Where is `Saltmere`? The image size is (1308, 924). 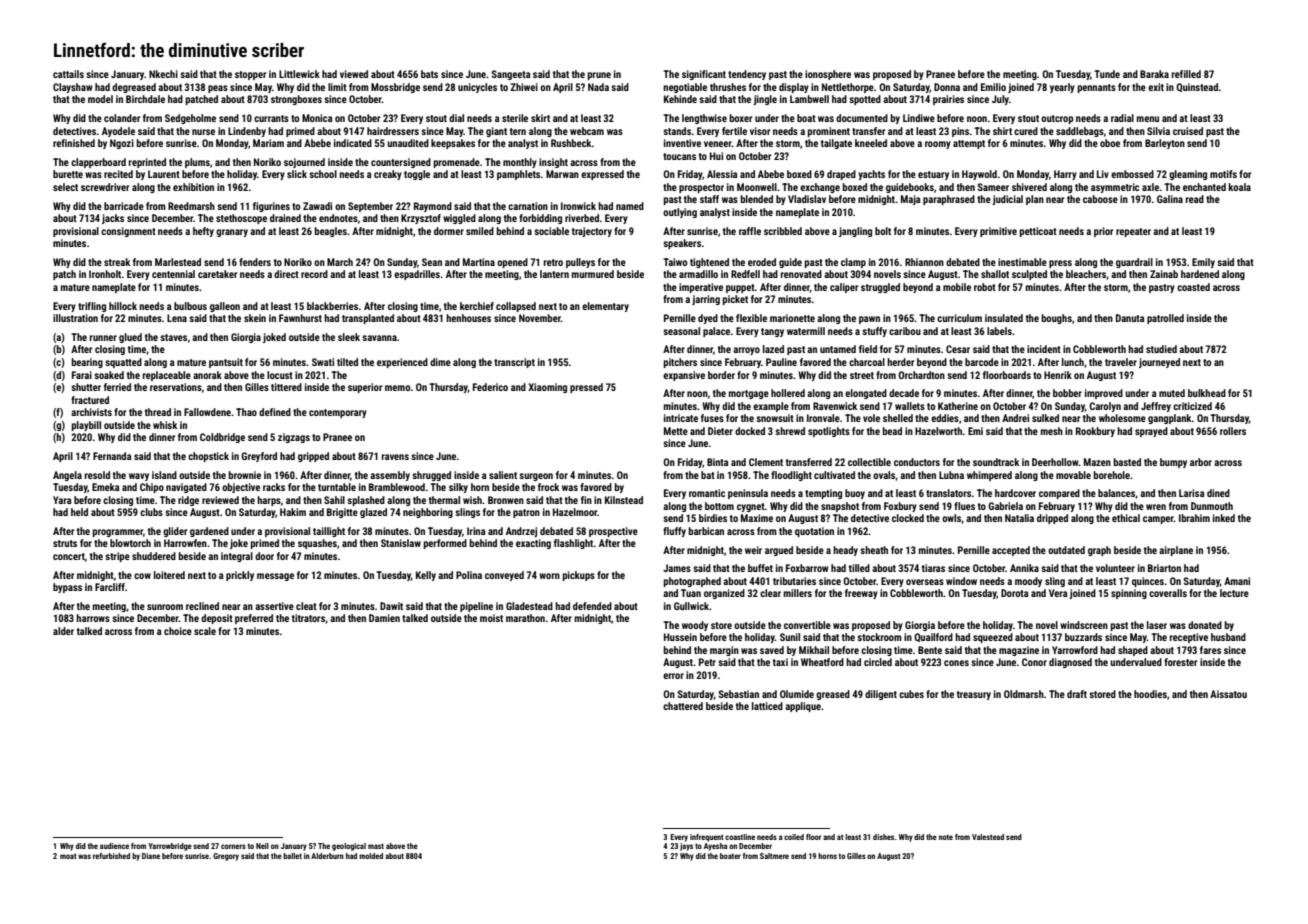 Saltmere is located at coordinates (774, 856).
